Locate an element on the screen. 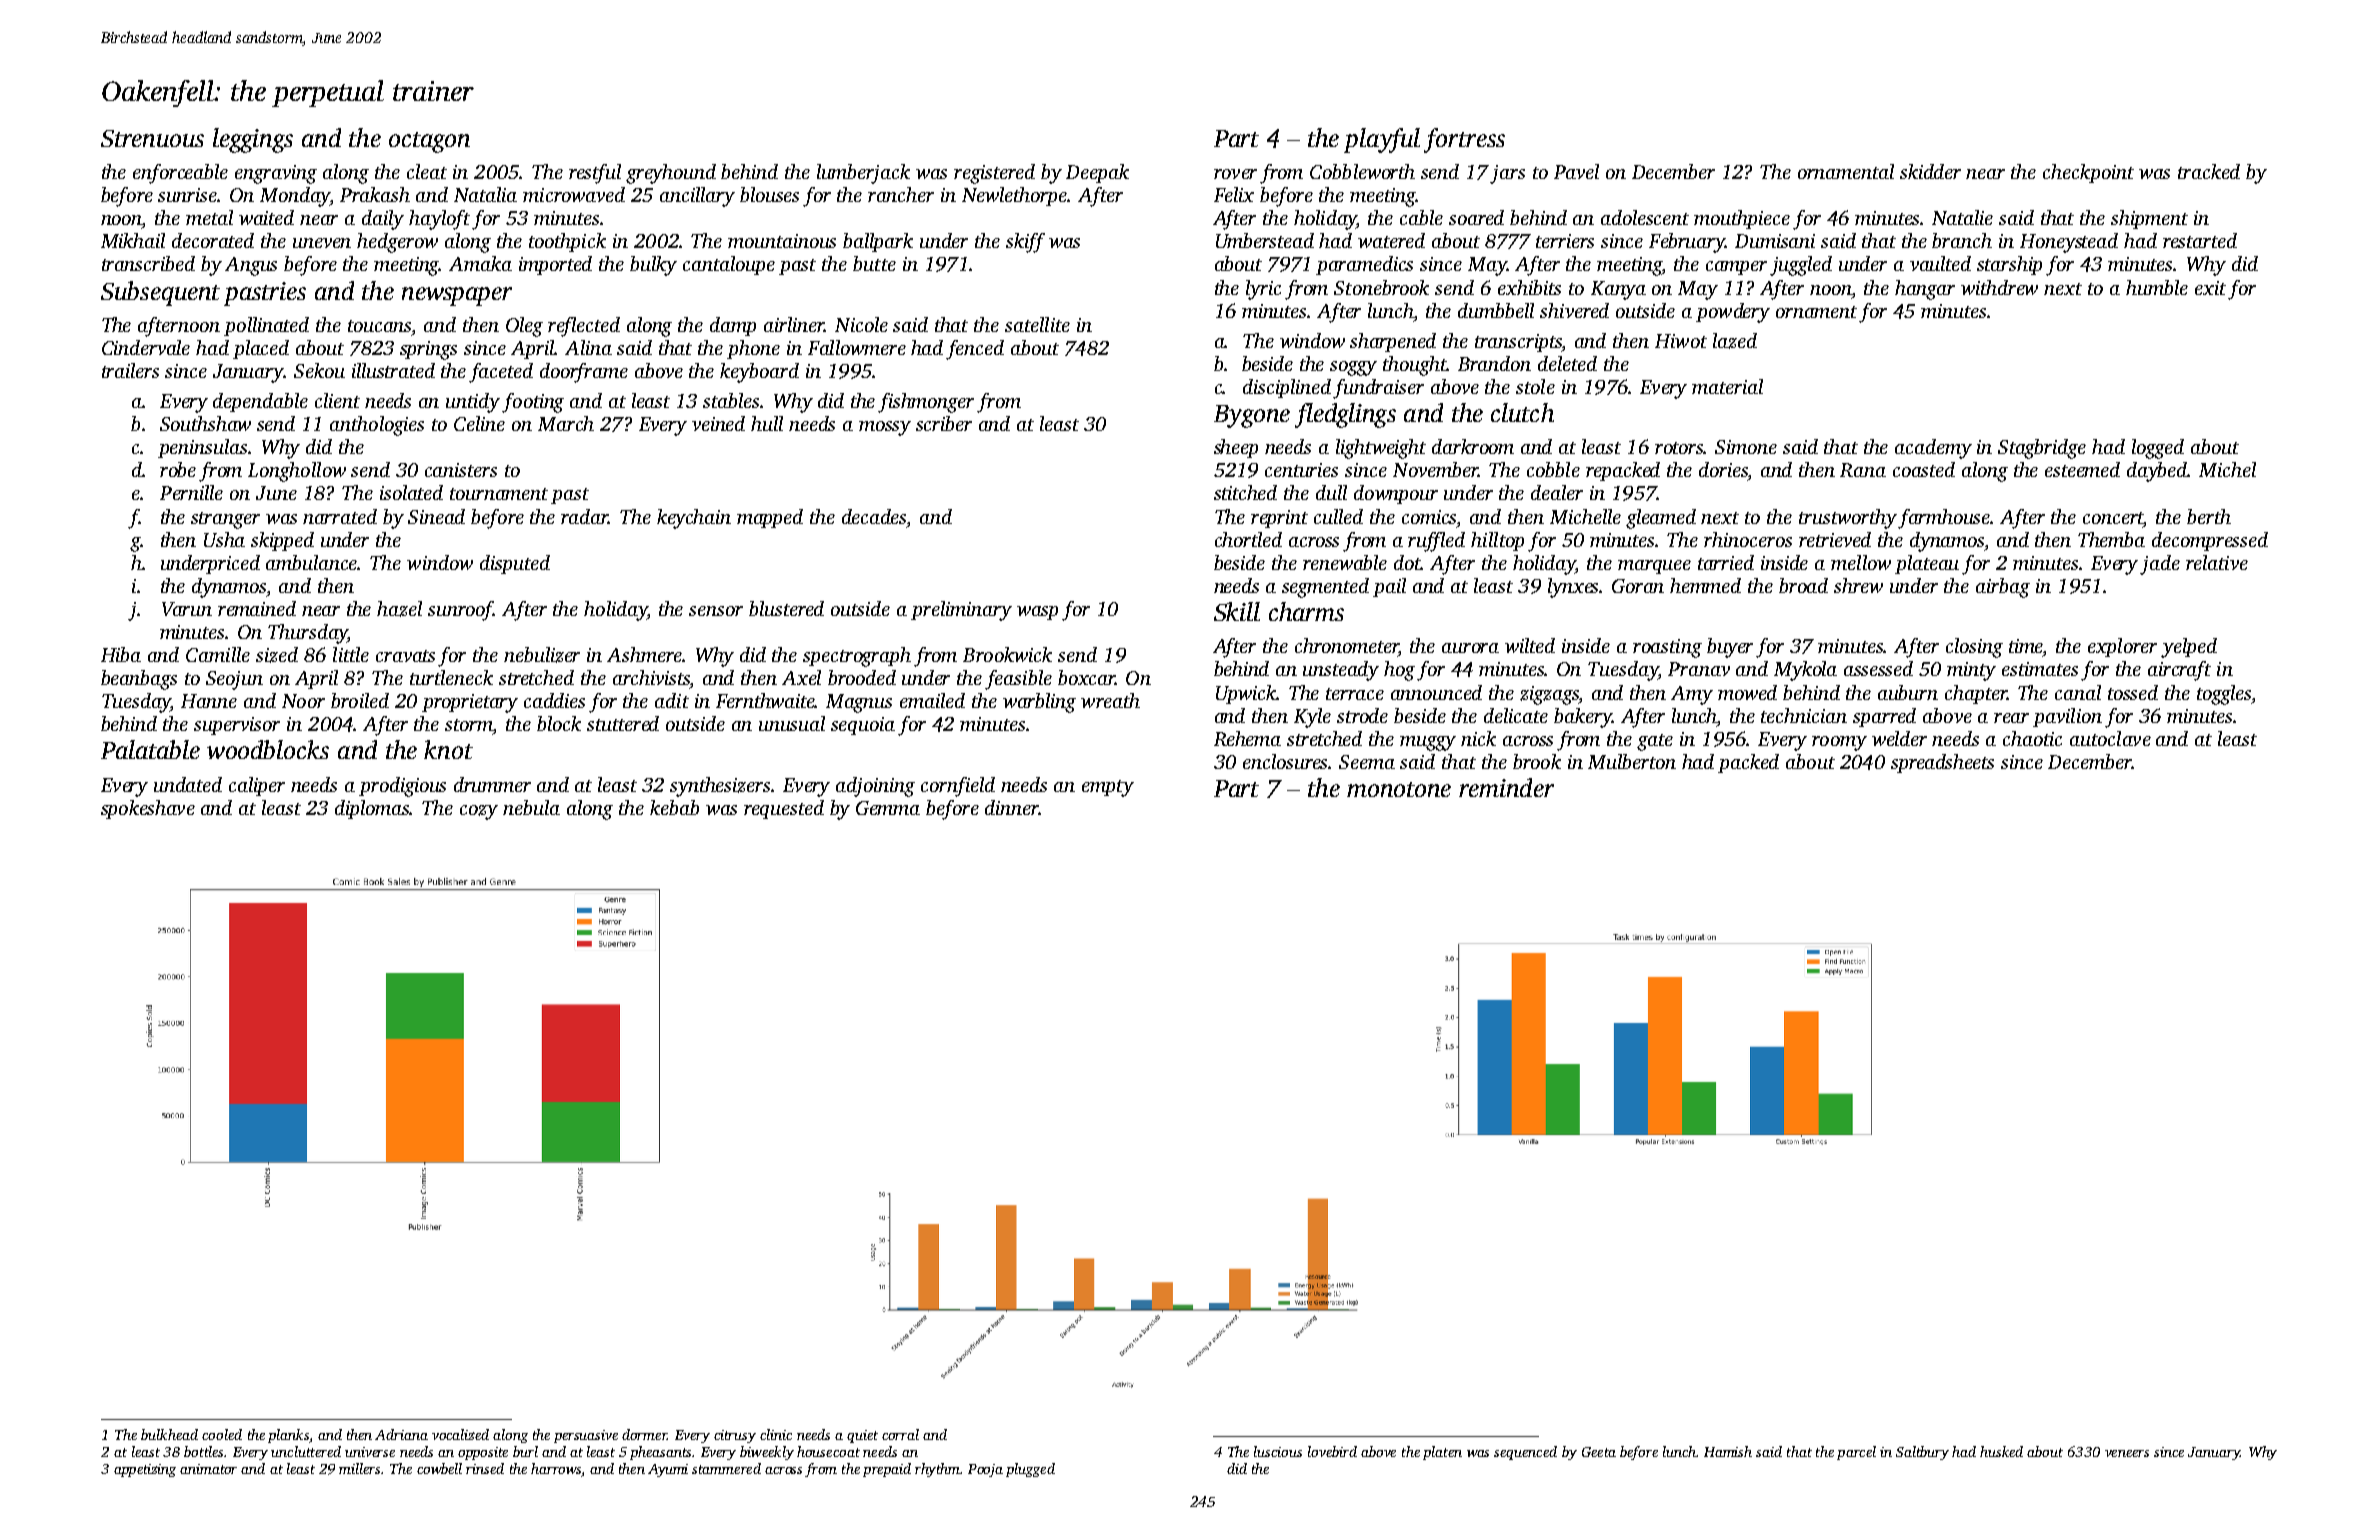  Sinead is located at coordinates (436, 516).
